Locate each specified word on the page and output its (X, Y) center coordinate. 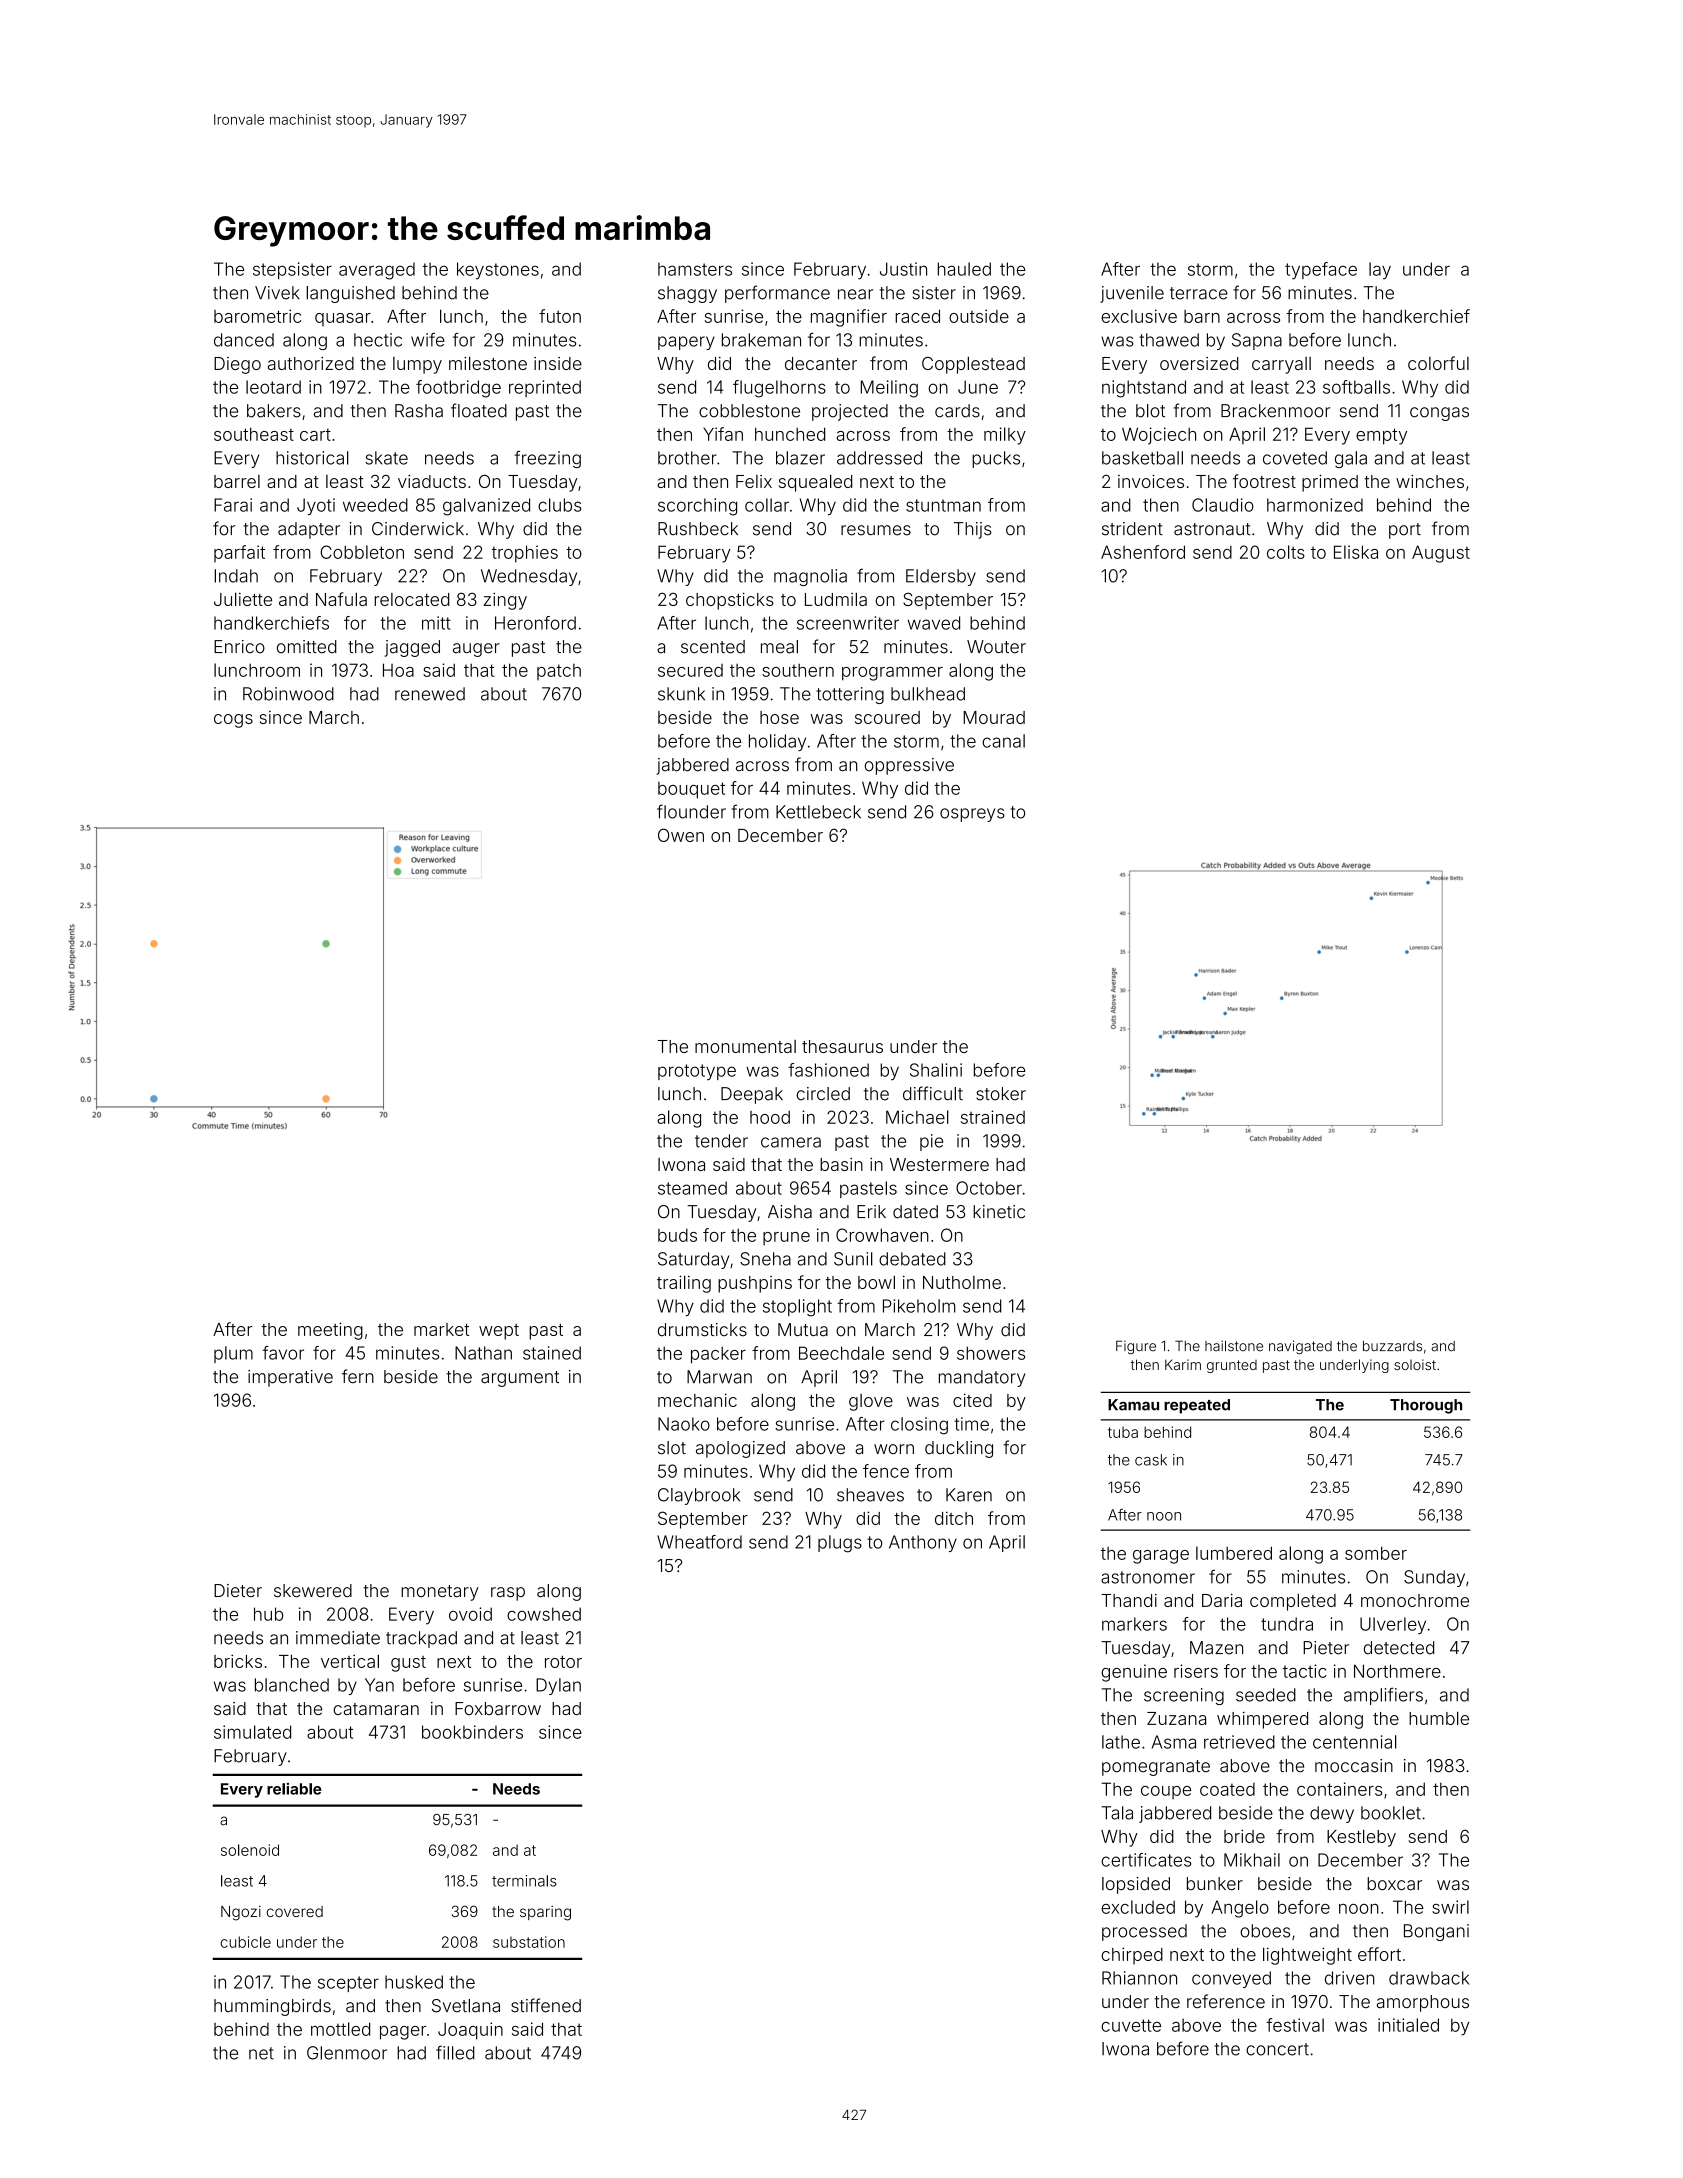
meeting (330, 1331)
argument (520, 1379)
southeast (254, 434)
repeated (1197, 1406)
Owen (681, 835)
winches (1430, 481)
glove (871, 1402)
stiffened (546, 2005)
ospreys (972, 815)
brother (687, 458)
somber (1376, 1553)
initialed (1408, 2025)
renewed (430, 694)
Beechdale (841, 1353)
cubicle (245, 1942)
